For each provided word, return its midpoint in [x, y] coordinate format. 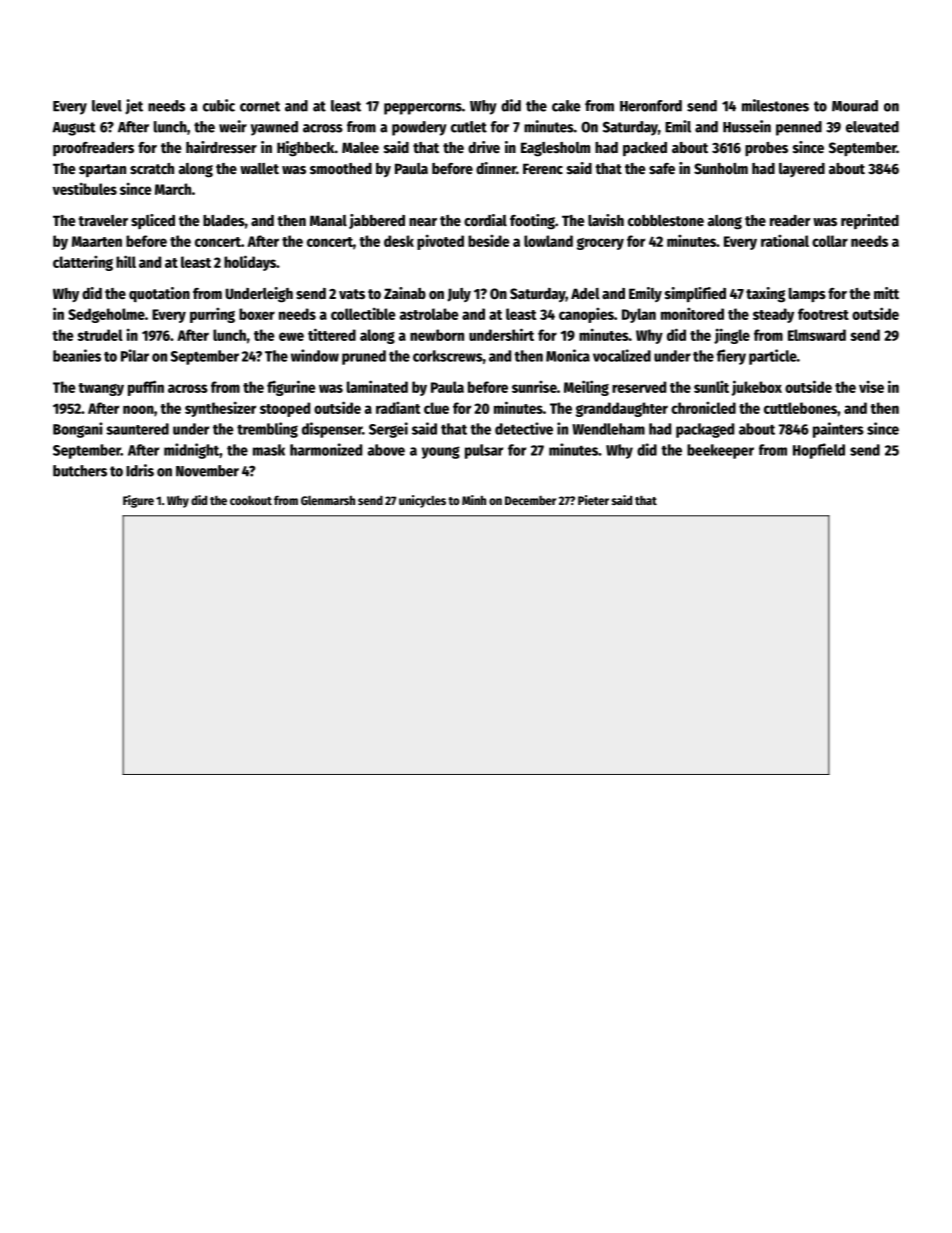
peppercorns [423, 109]
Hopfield [819, 451]
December [530, 500]
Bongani [78, 430]
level [107, 106]
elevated [872, 127]
